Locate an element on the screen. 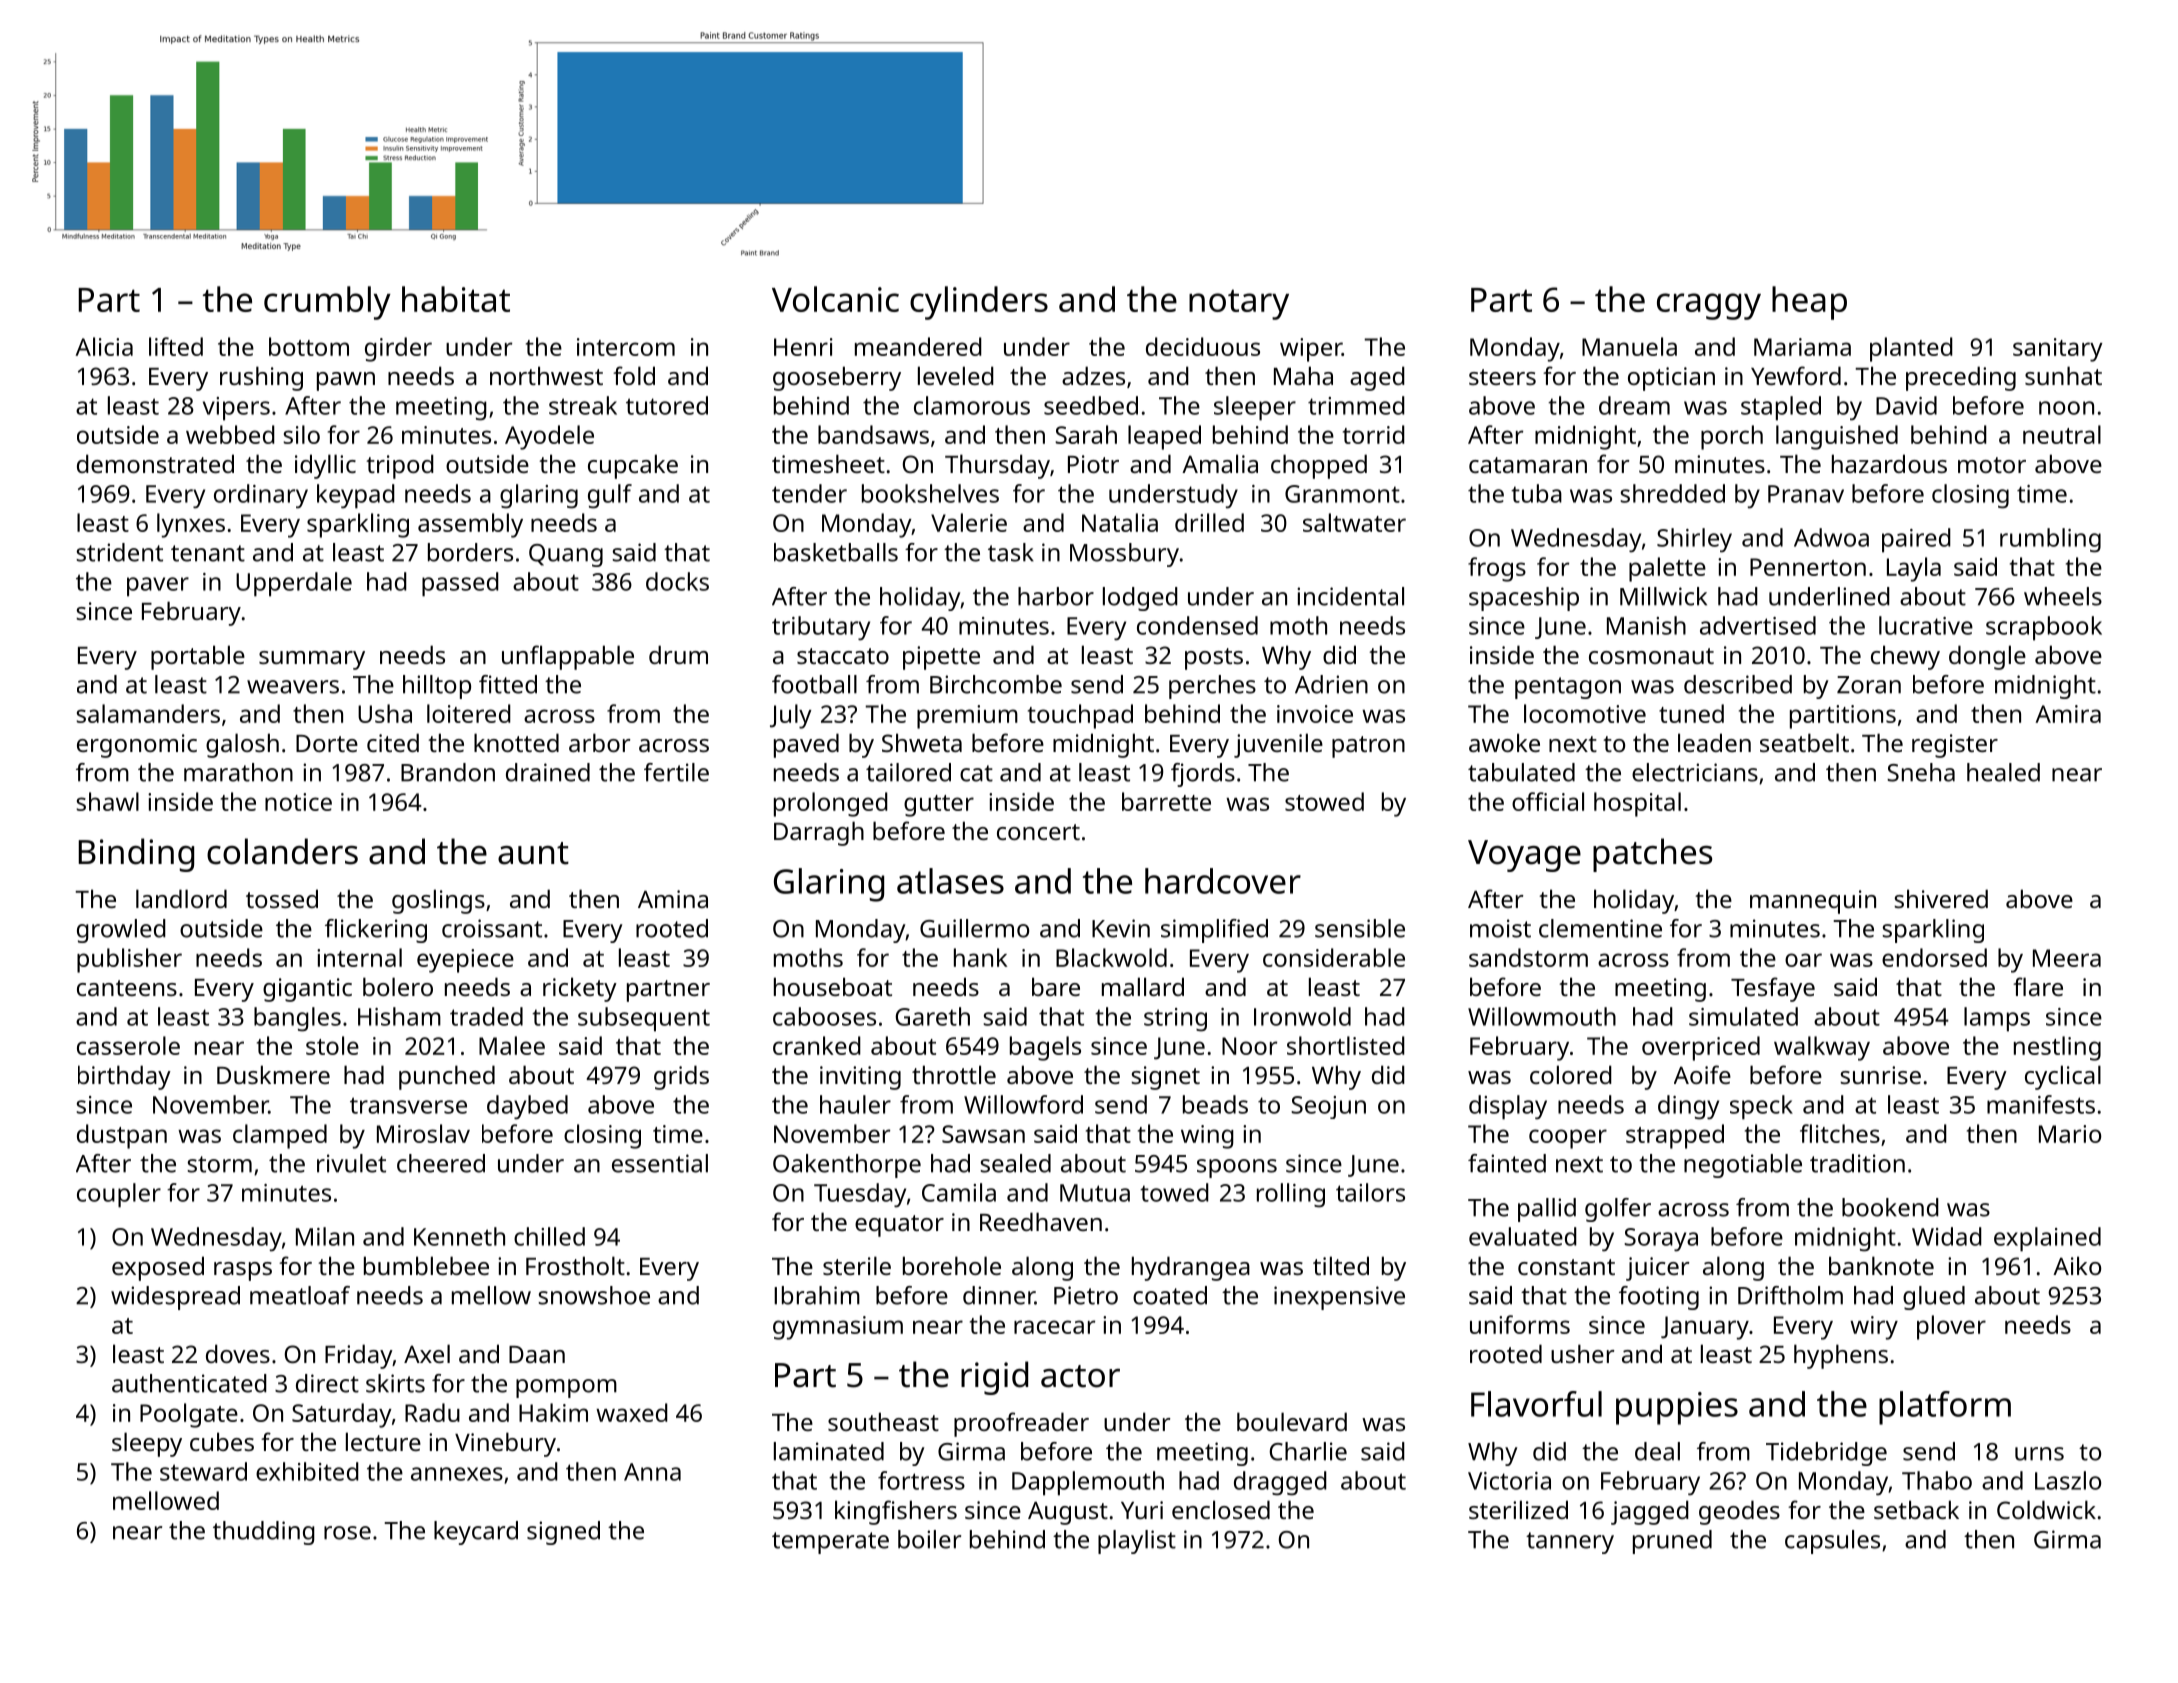 This screenshot has width=2178, height=1683. strident is located at coordinates (119, 552).
